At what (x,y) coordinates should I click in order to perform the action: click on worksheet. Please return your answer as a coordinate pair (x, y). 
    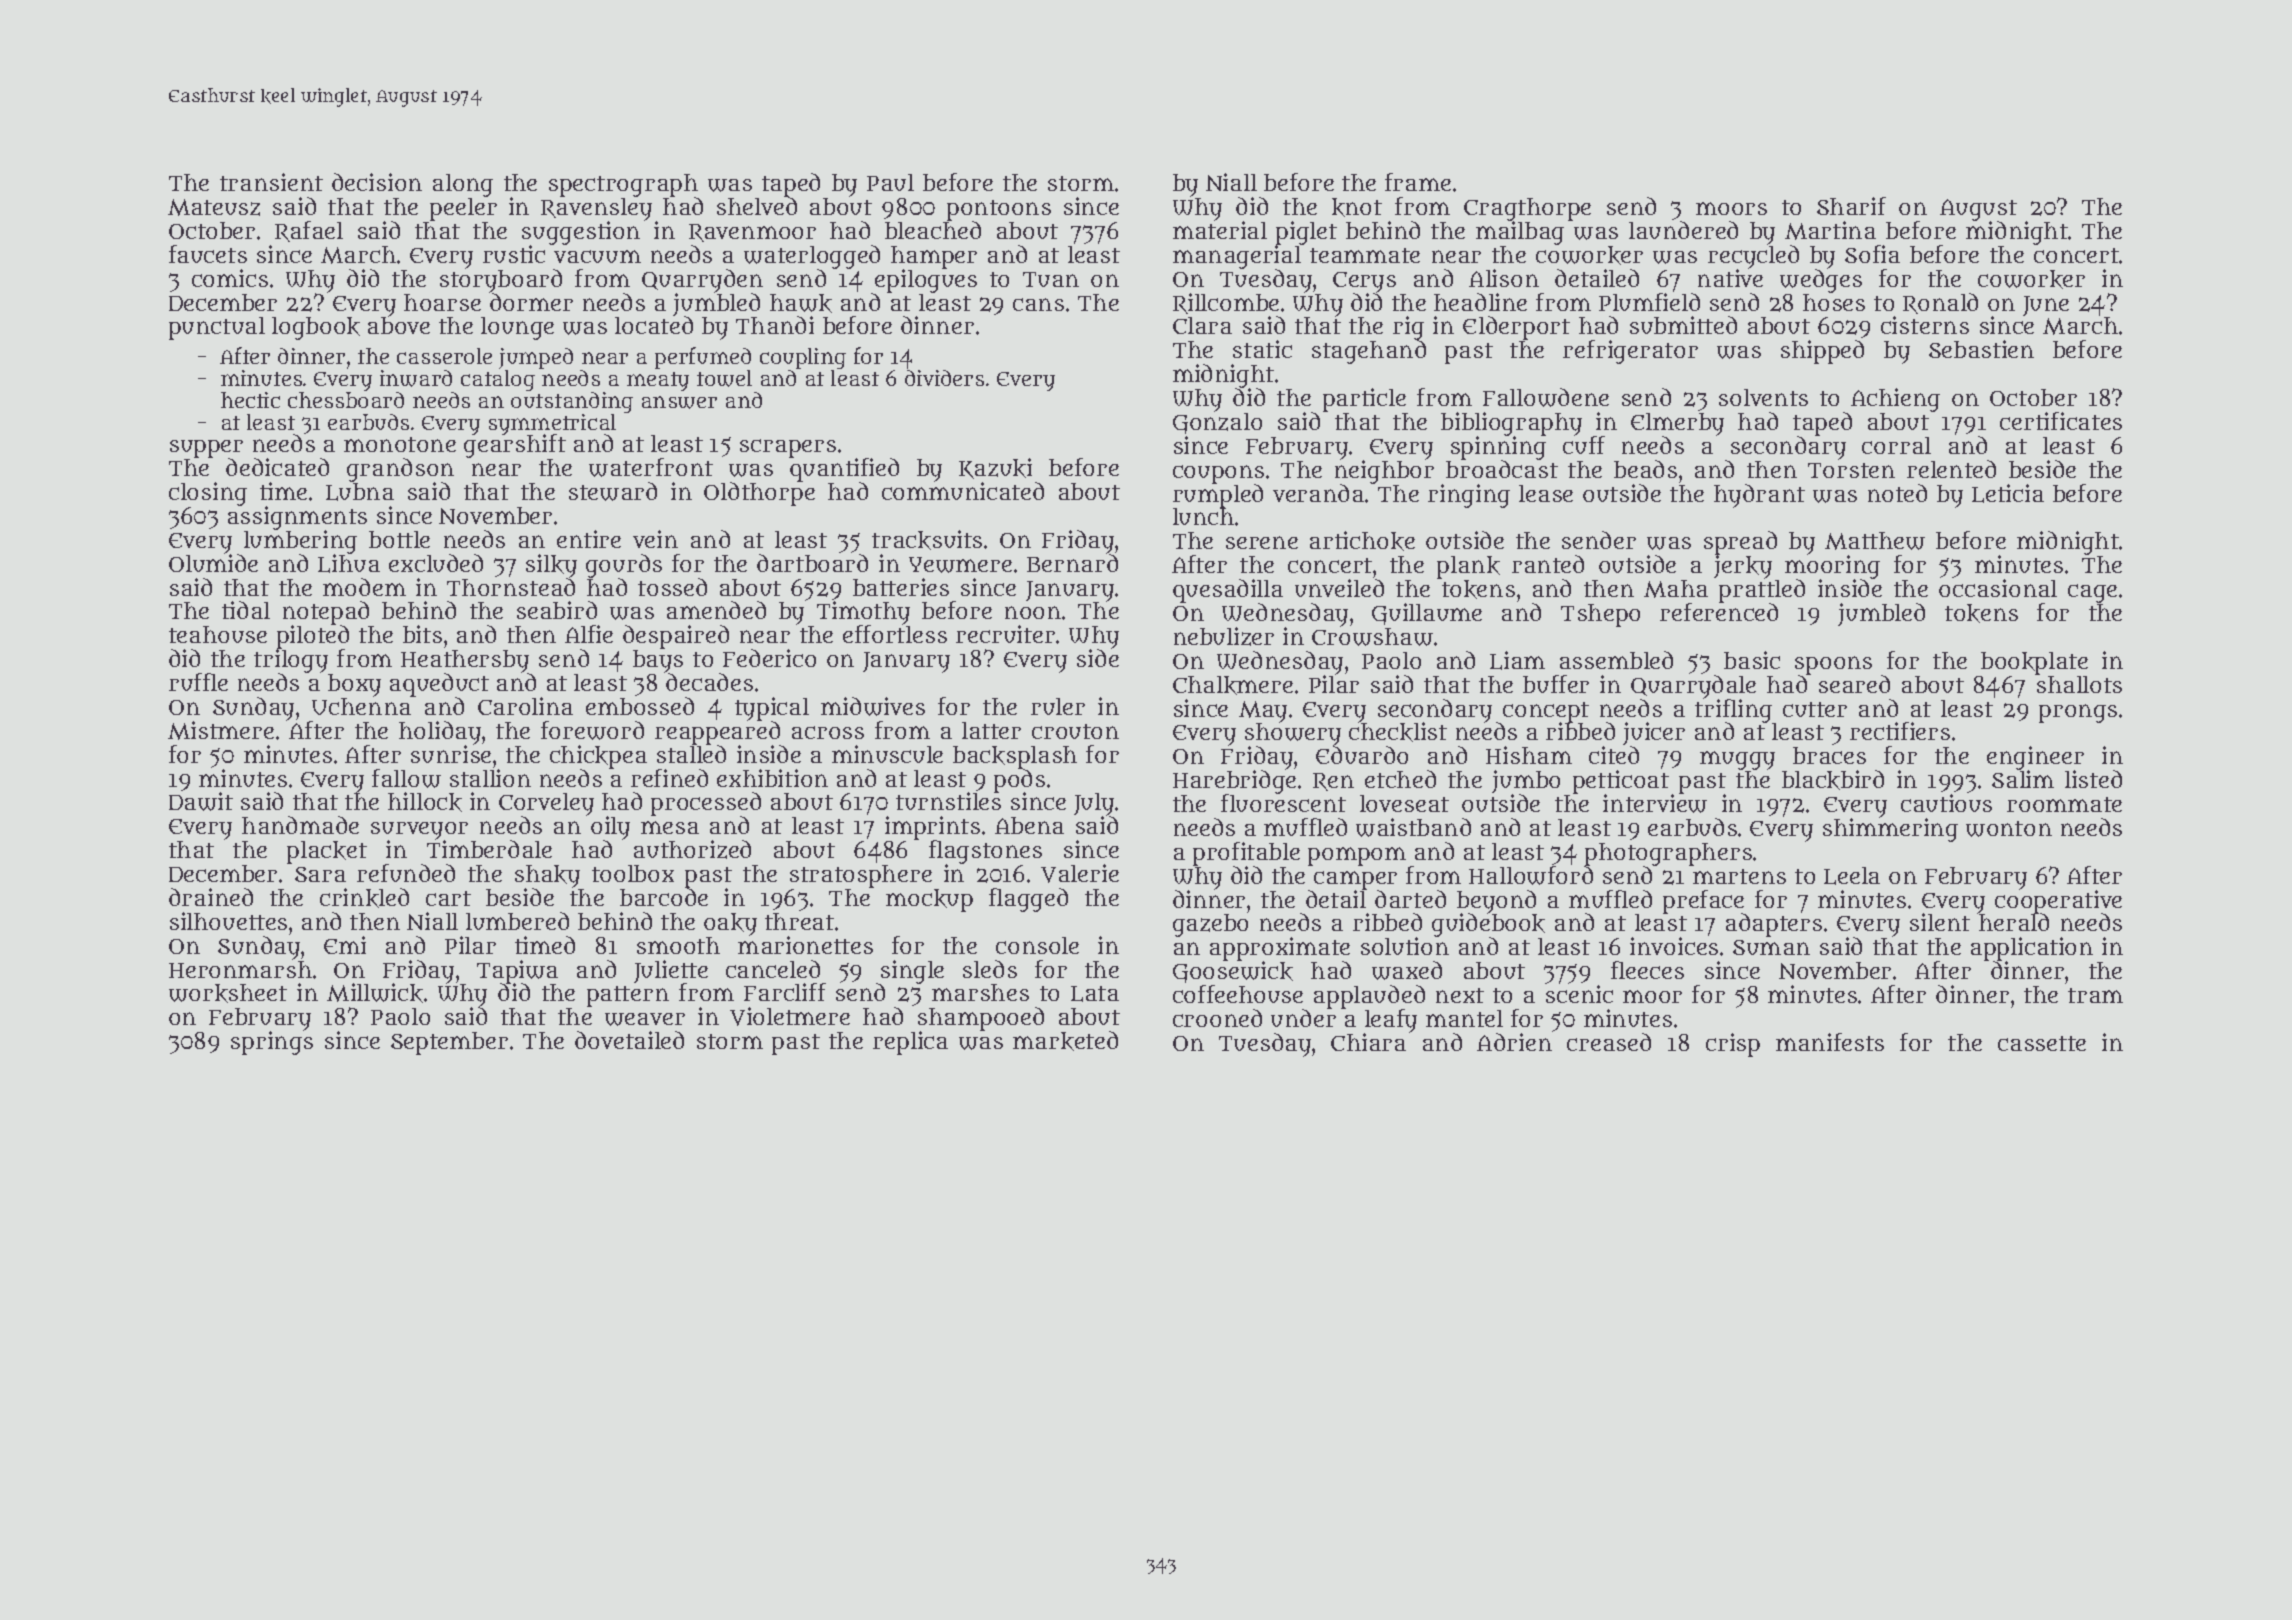
    Looking at the image, I should click on (228, 993).
